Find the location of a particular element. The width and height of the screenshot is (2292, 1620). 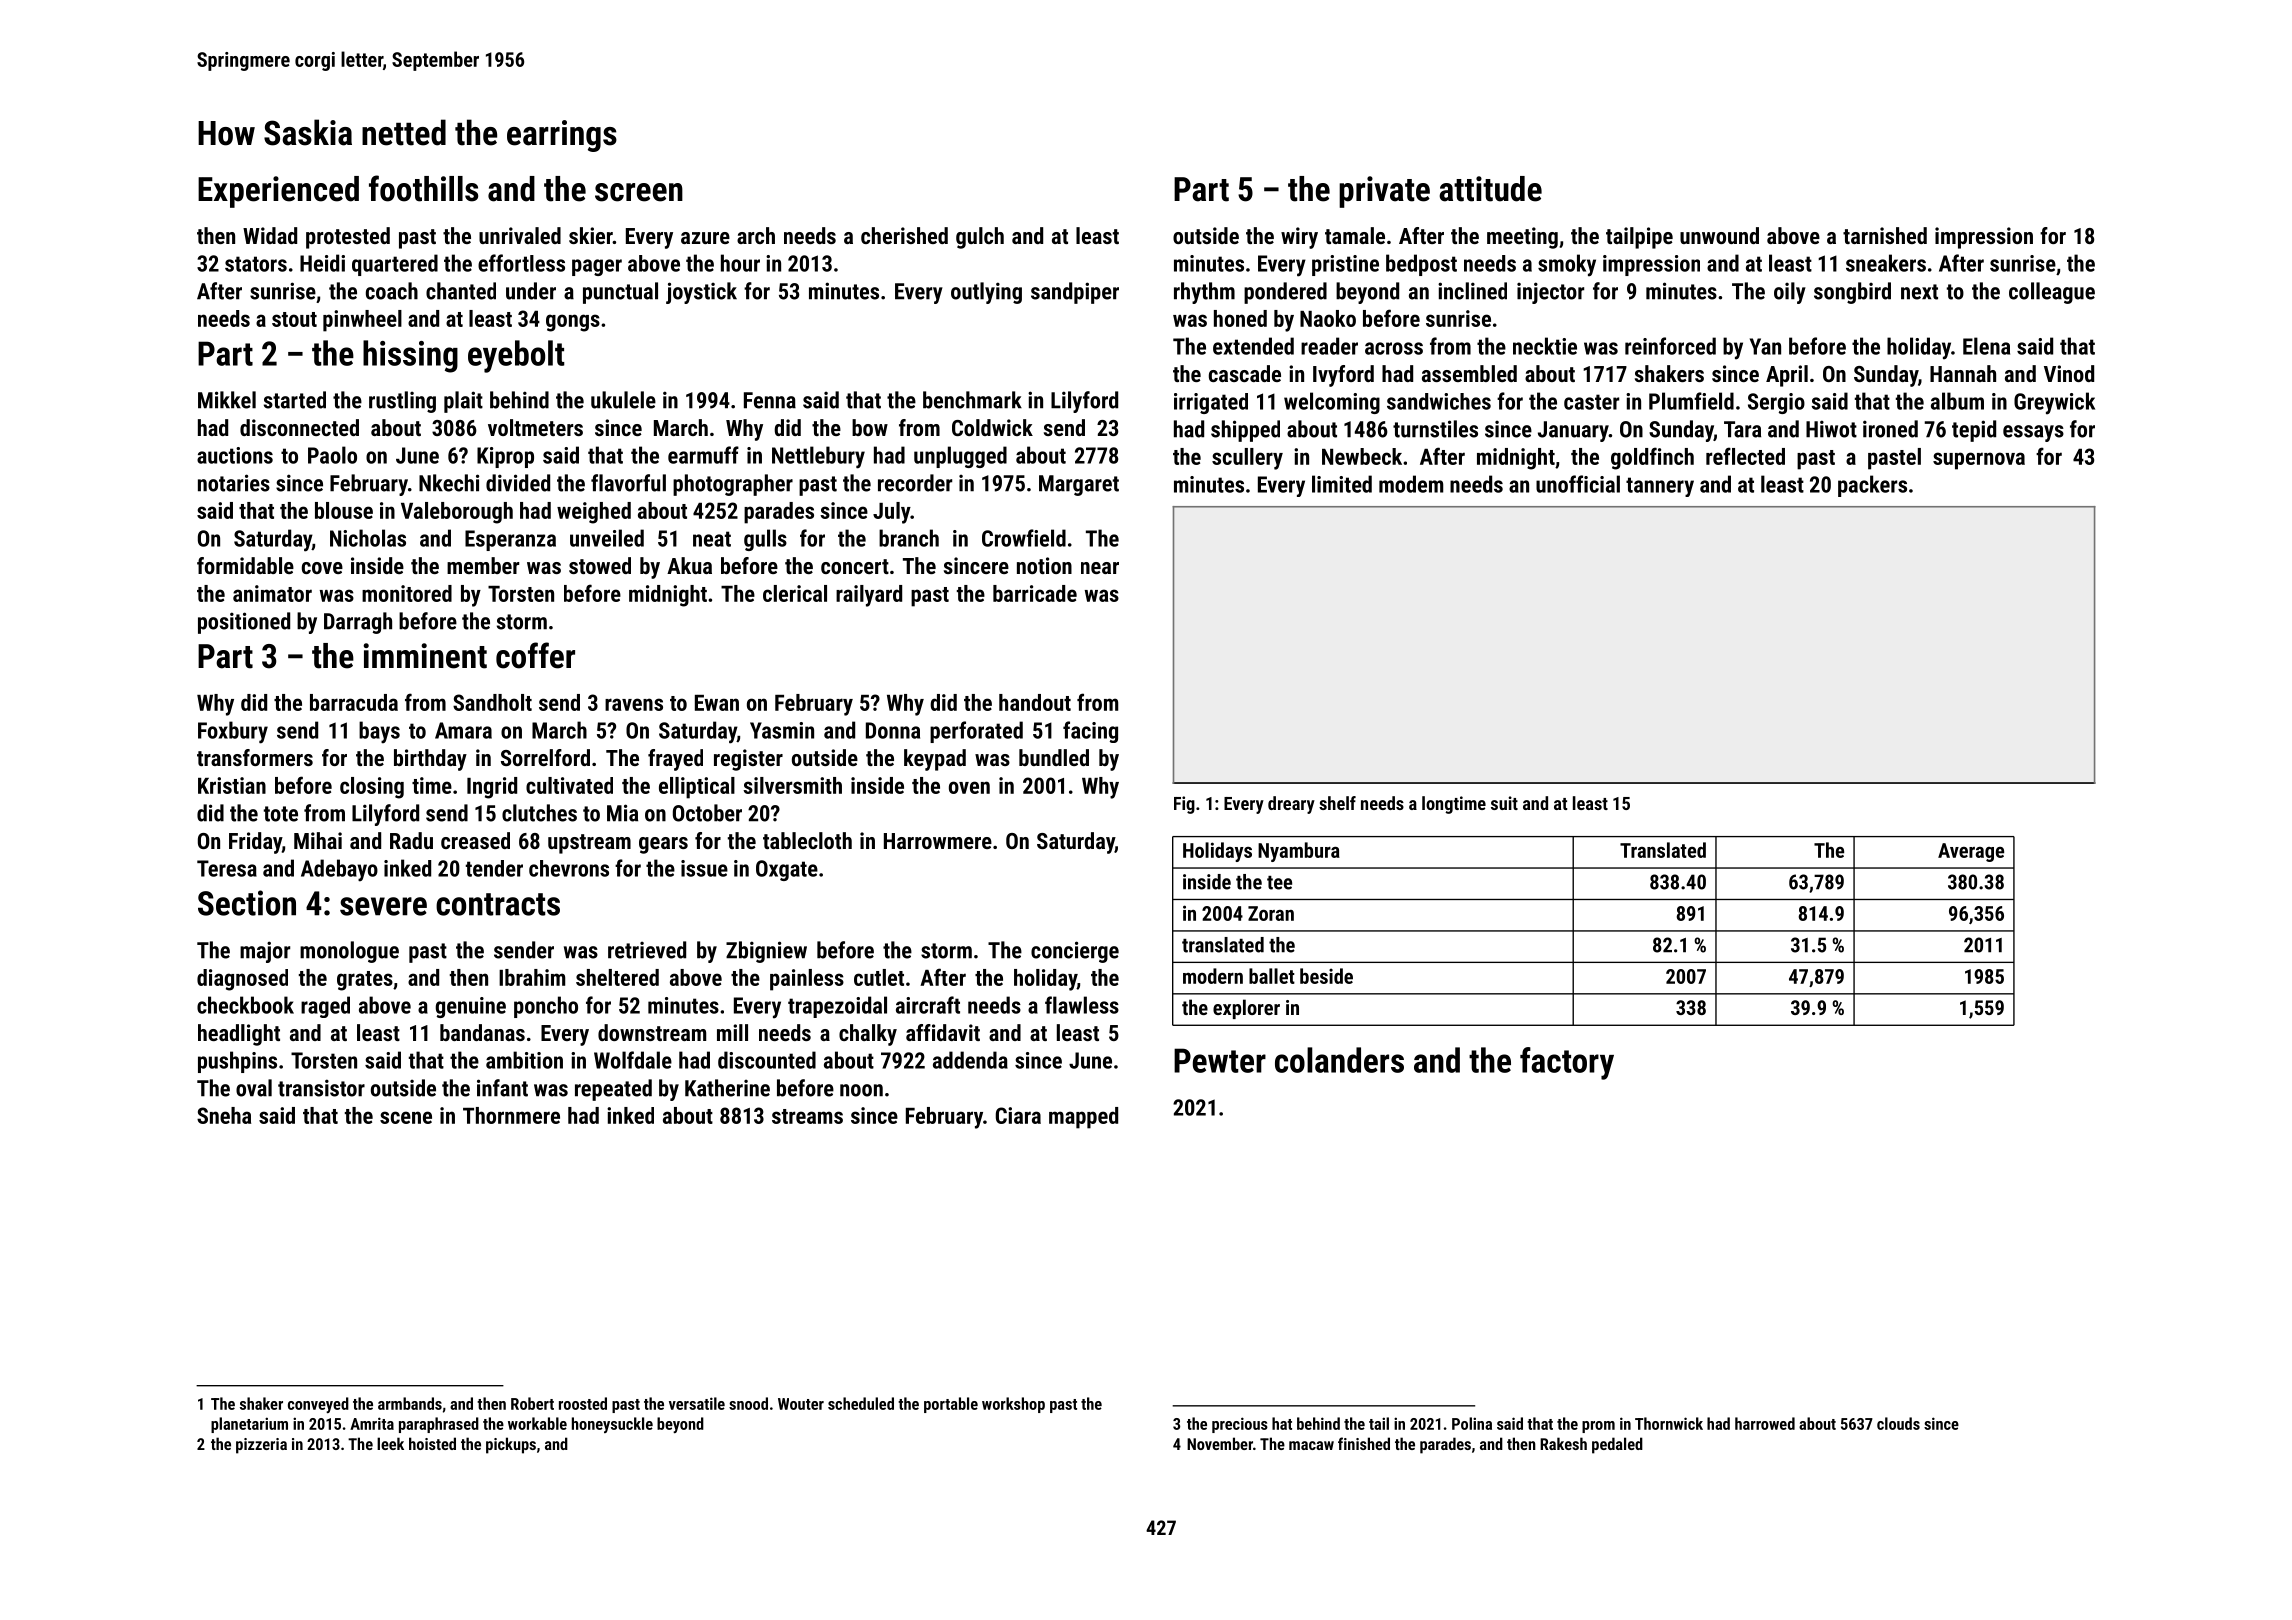

pickups is located at coordinates (511, 1445).
